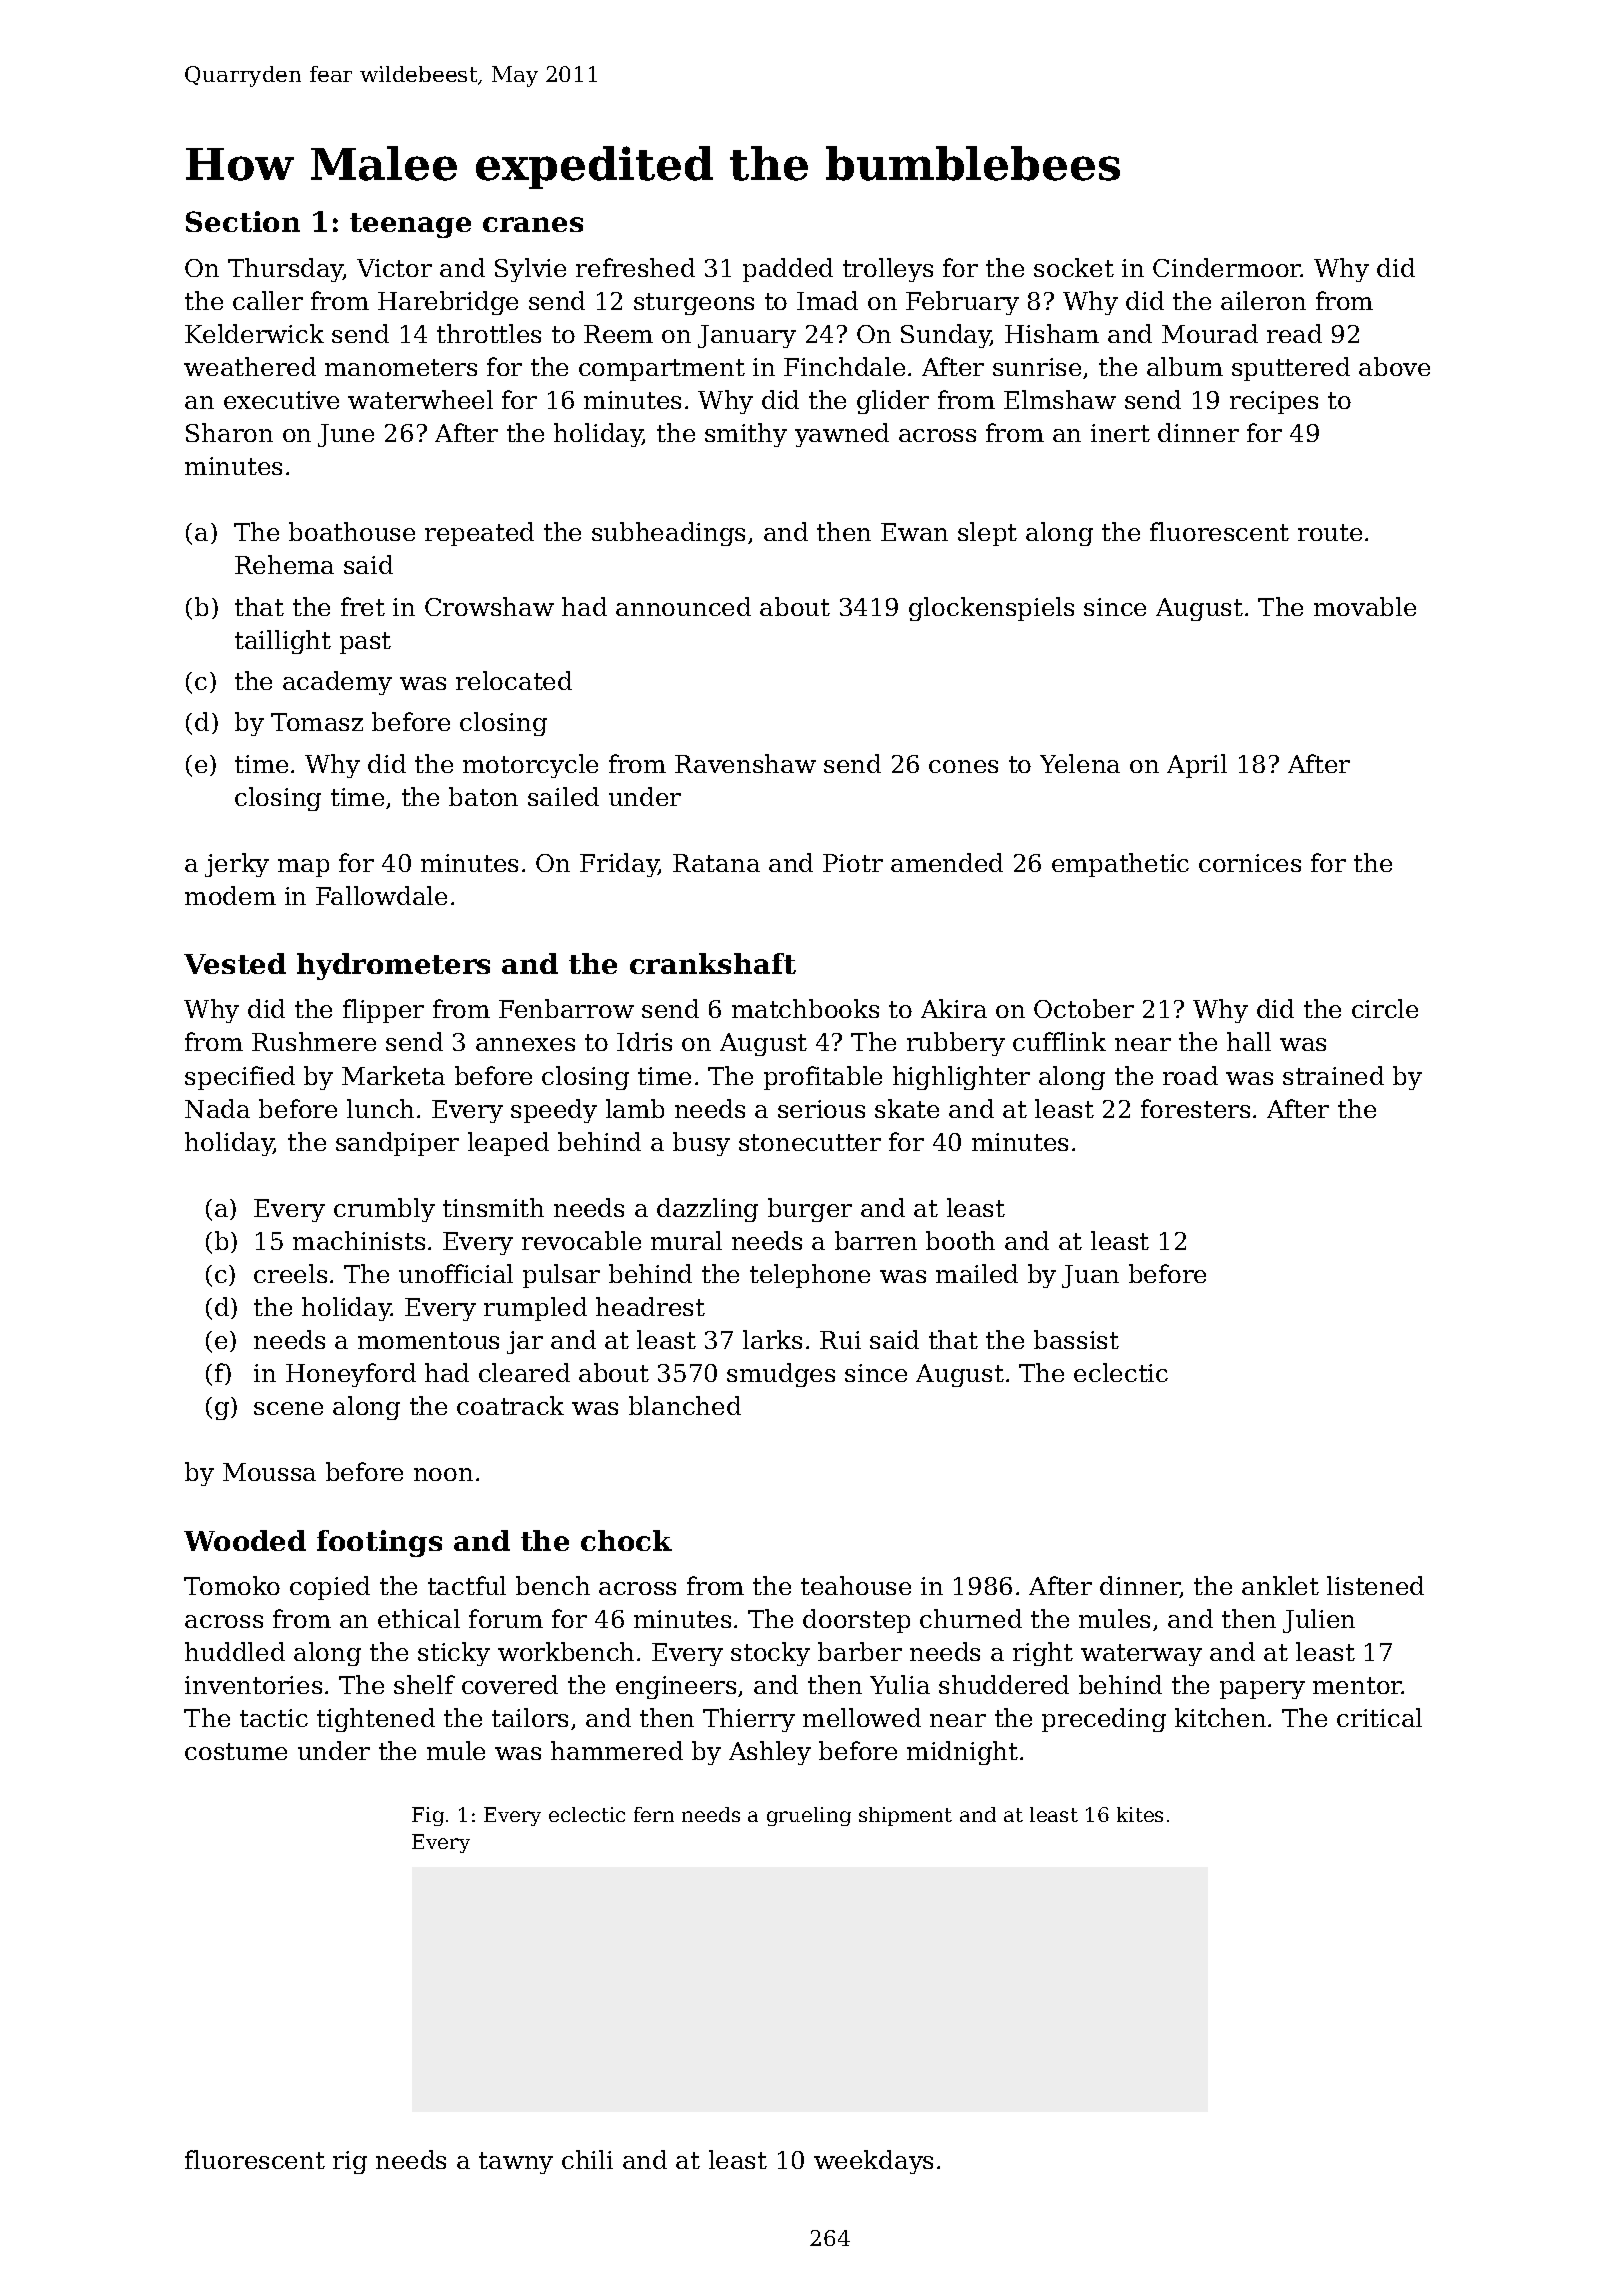  I want to click on headrest, so click(650, 1306).
